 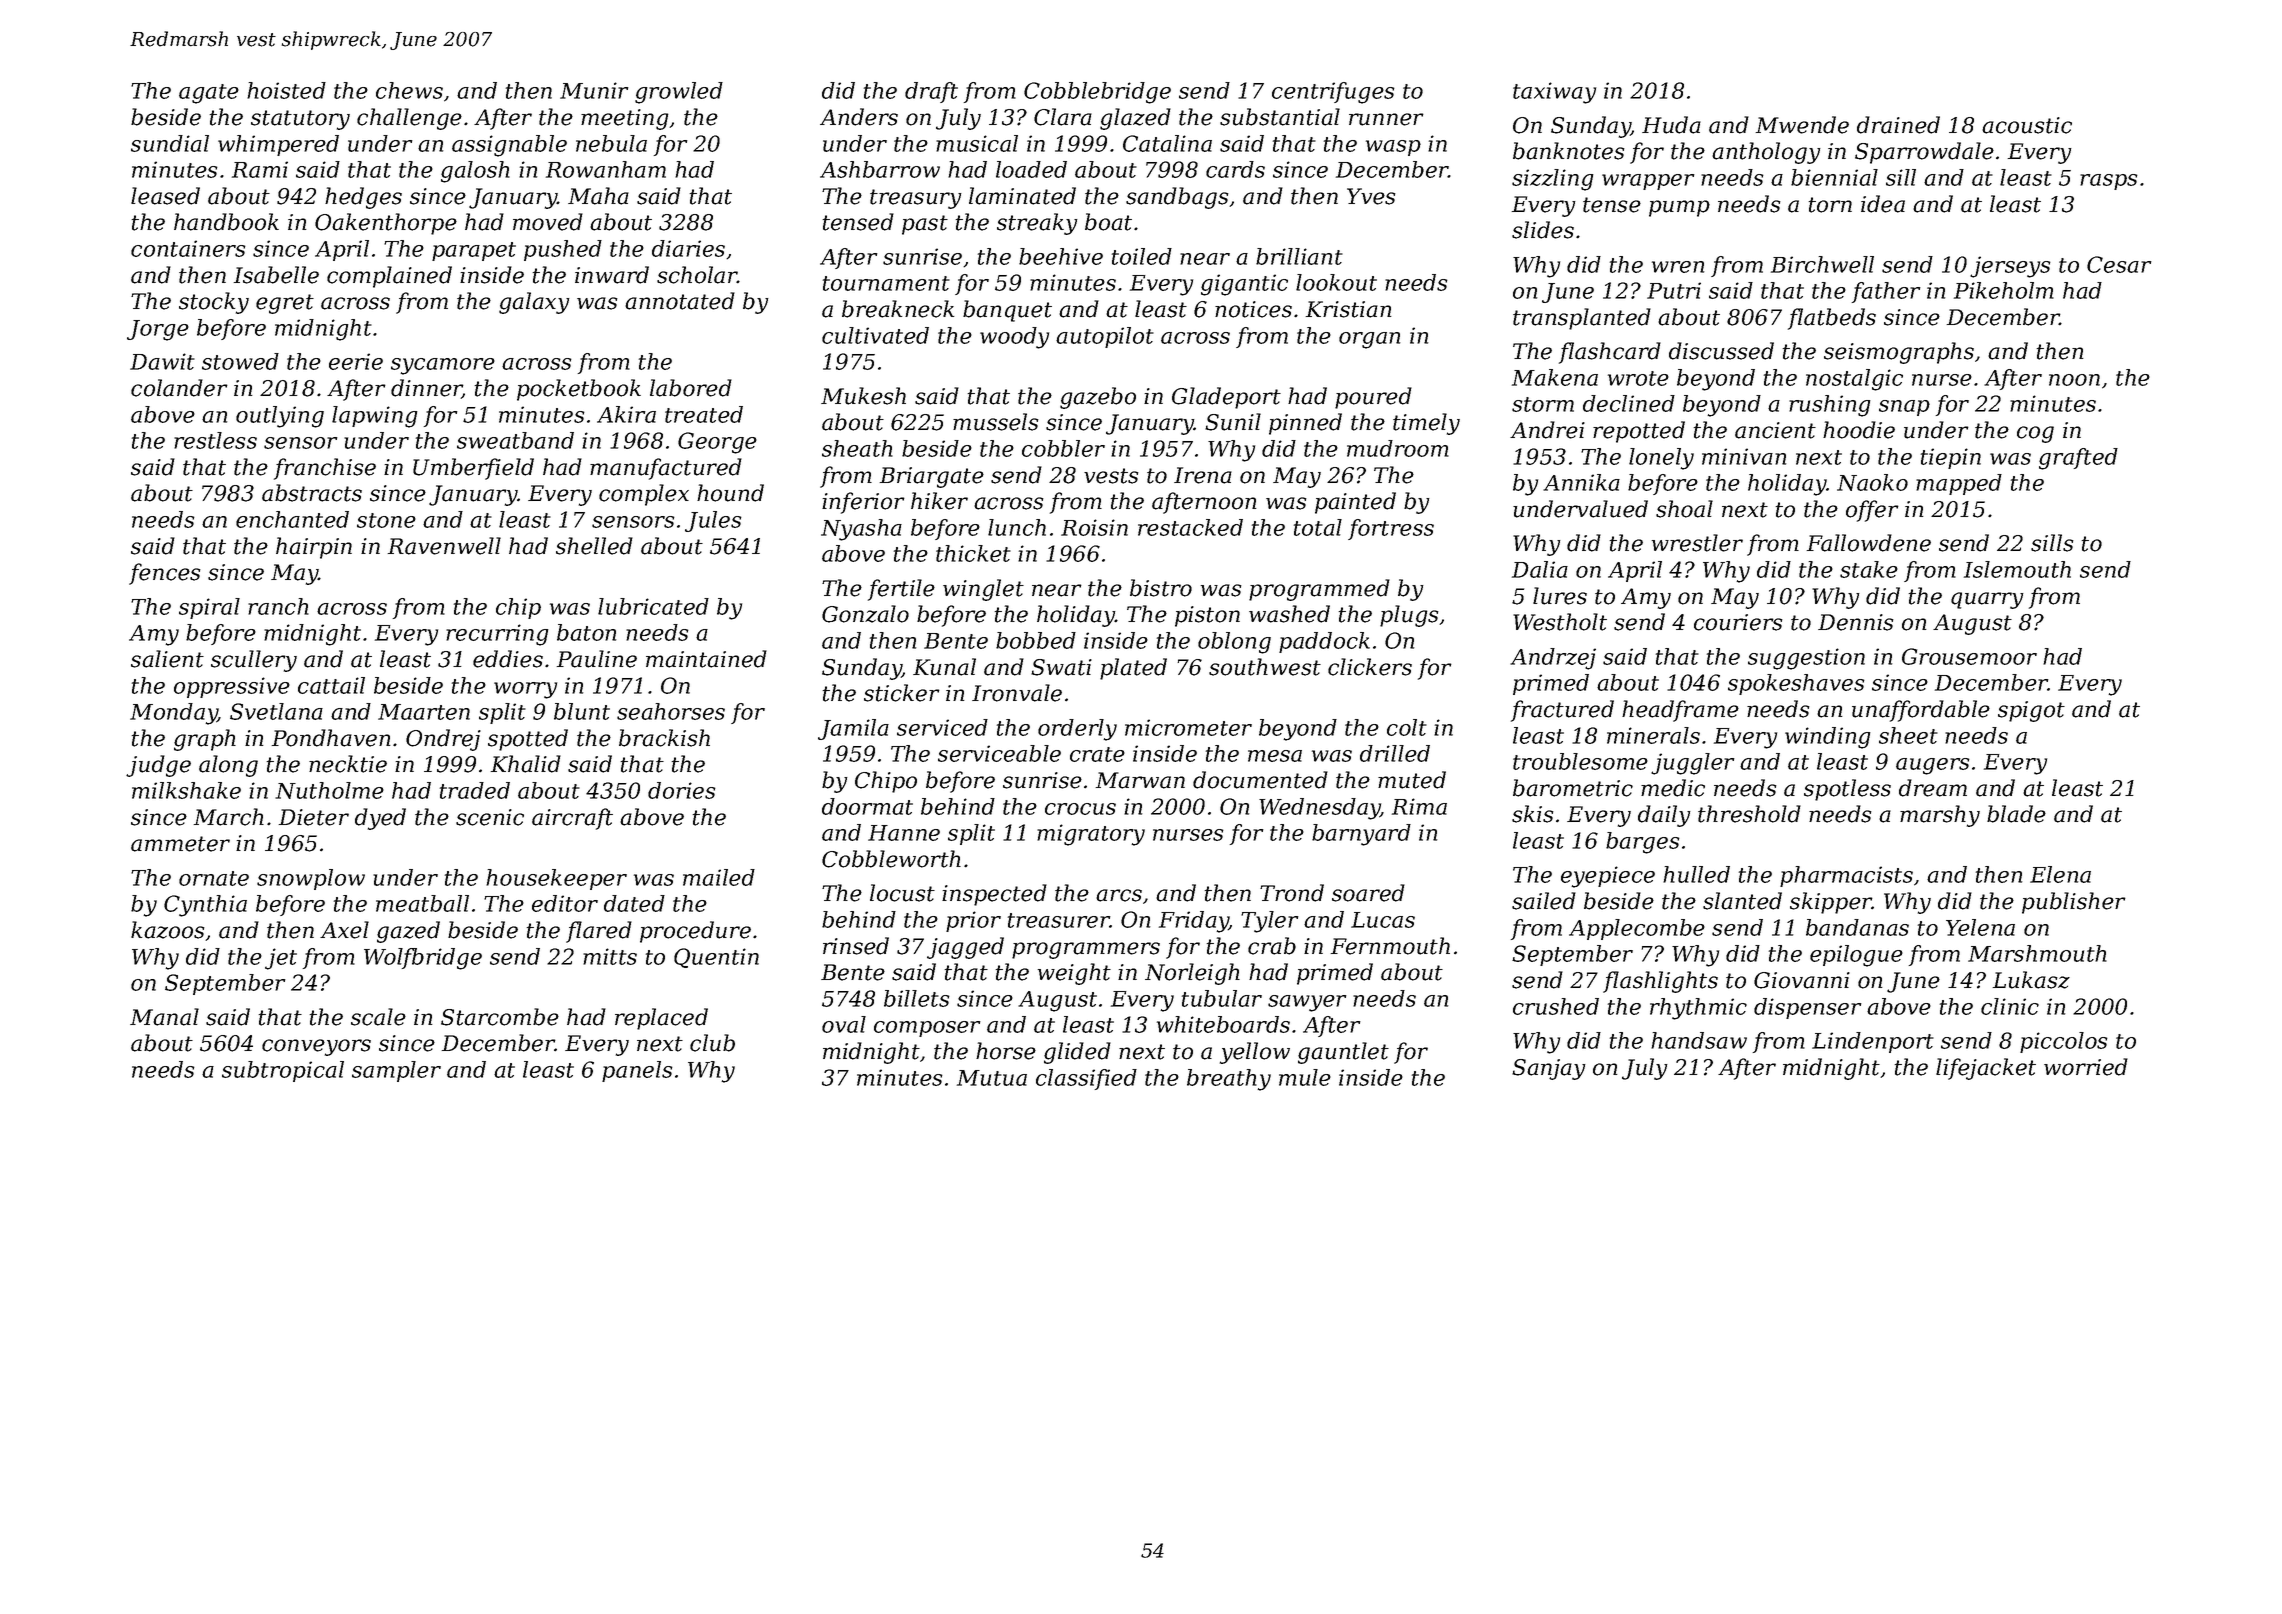 What do you see at coordinates (1554, 93) in the screenshot?
I see `taxiway` at bounding box center [1554, 93].
